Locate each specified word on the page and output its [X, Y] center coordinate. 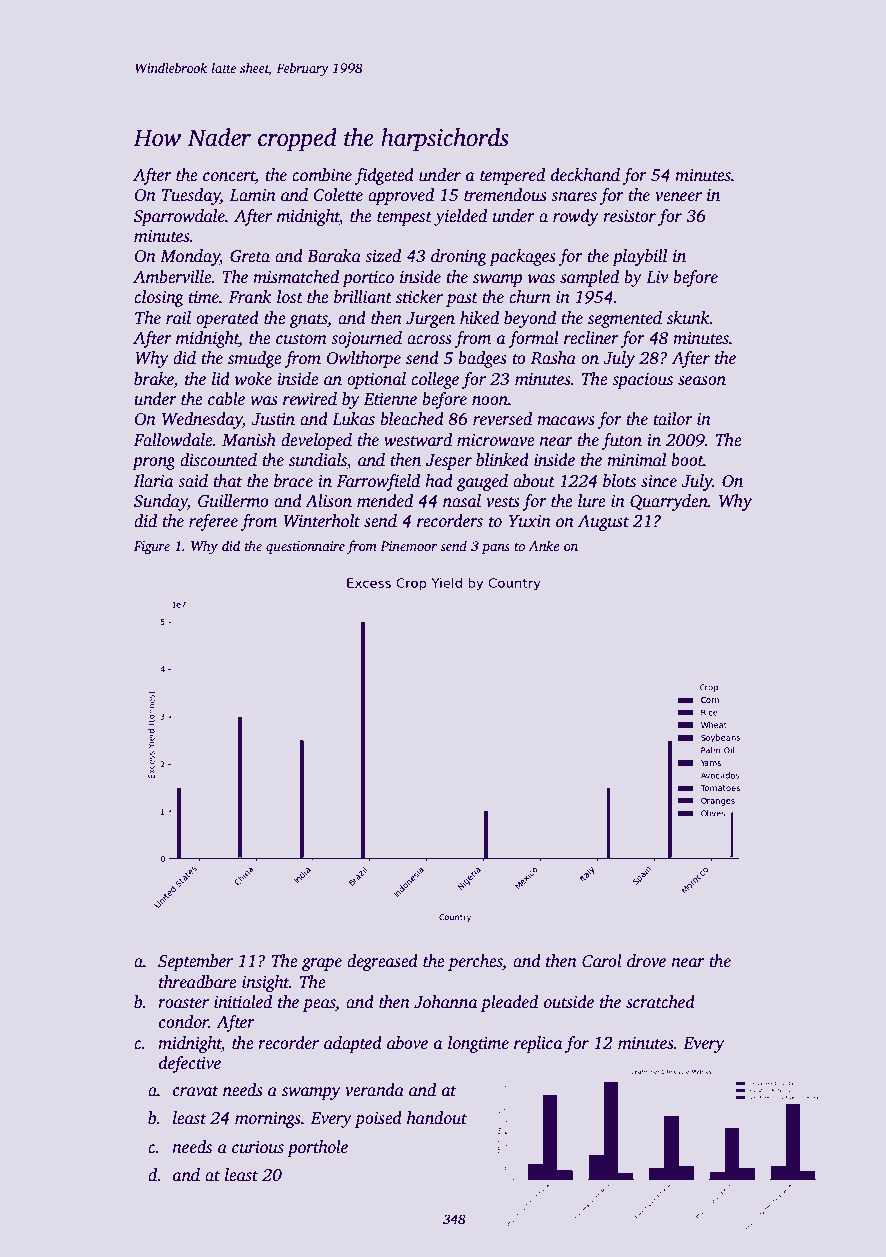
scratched [660, 1002]
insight [265, 983]
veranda [374, 1090]
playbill [639, 257]
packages [522, 257]
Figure [152, 547]
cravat [196, 1091]
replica [538, 1044]
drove [646, 961]
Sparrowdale [179, 217]
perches [475, 962]
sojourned [366, 339]
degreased [382, 962]
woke [253, 379]
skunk [688, 318]
